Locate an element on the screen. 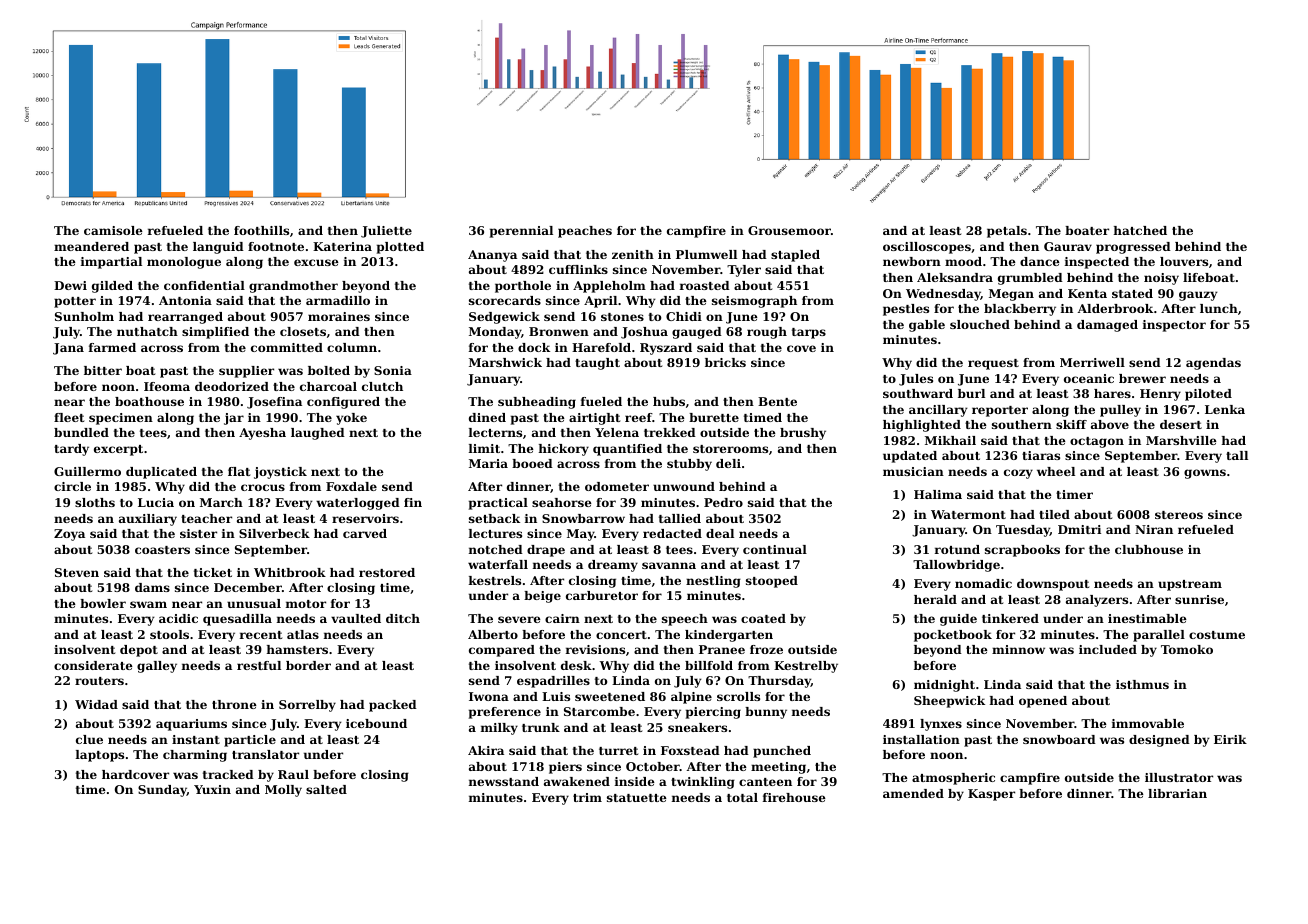 This screenshot has width=1308, height=924. gowns is located at coordinates (1205, 474).
